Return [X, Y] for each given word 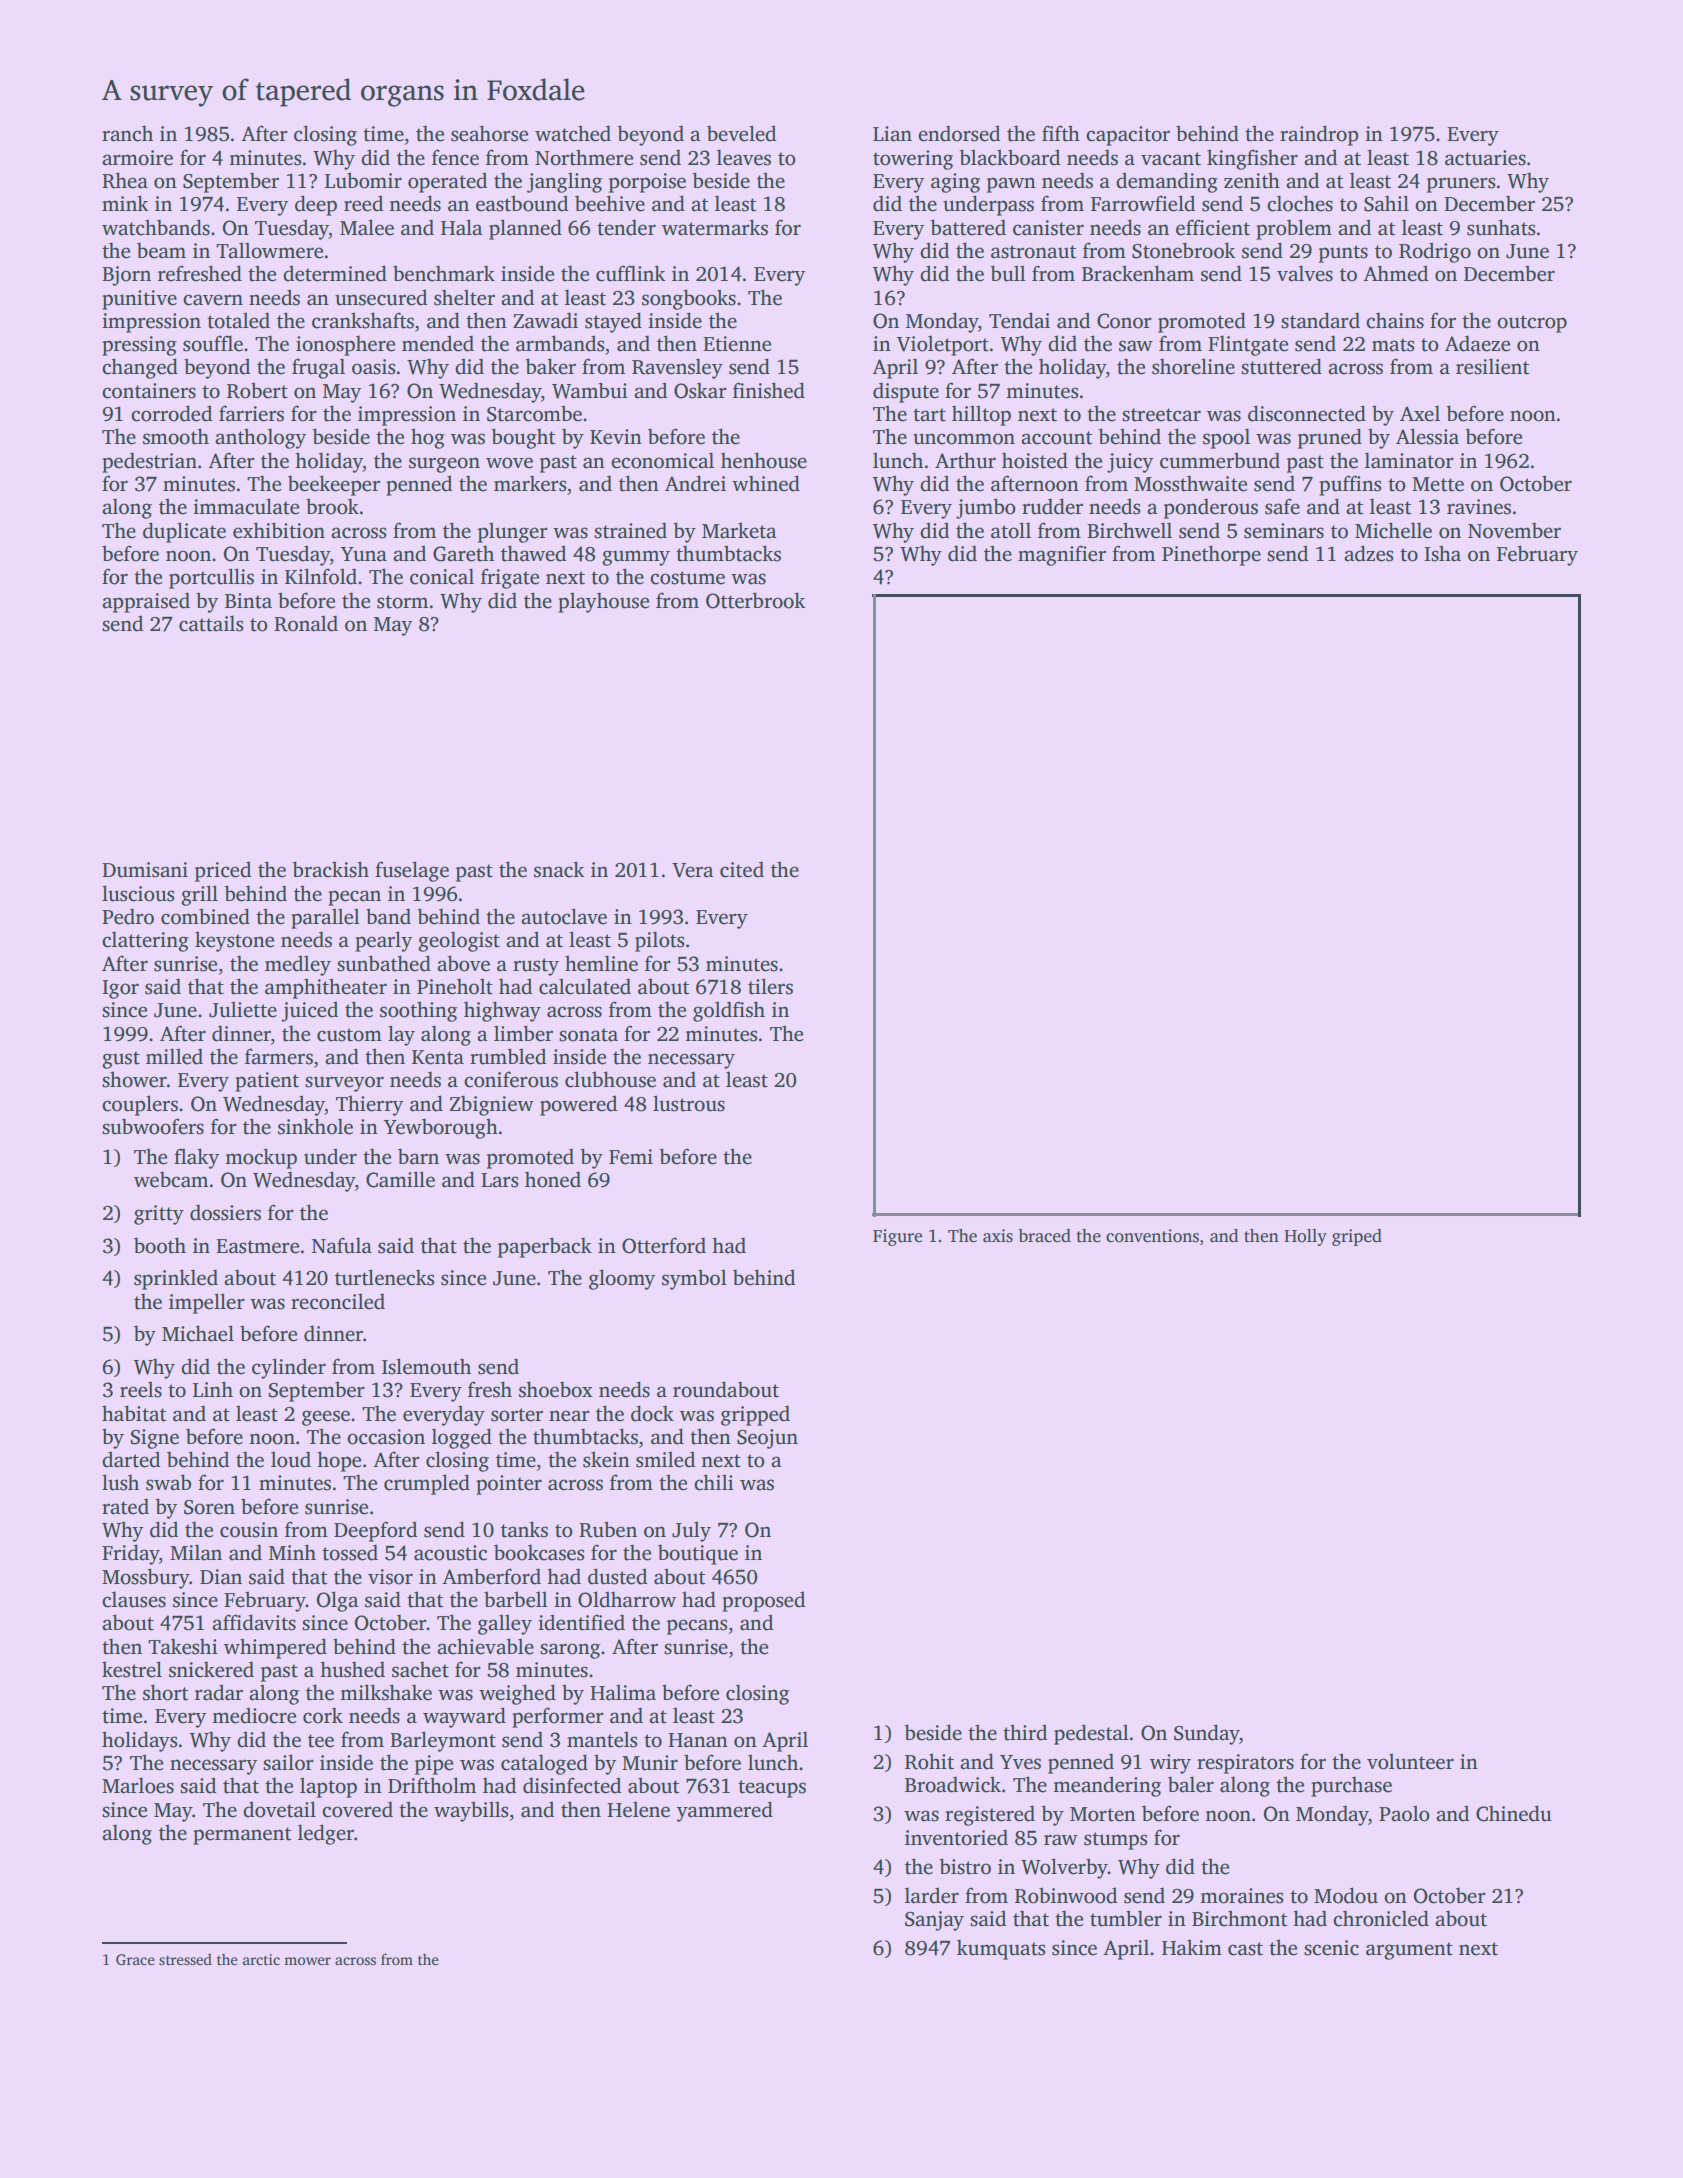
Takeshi [183, 1646]
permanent [242, 1836]
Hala [461, 227]
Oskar [700, 390]
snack [559, 869]
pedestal [1091, 1734]
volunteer [1410, 1762]
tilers [770, 986]
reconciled [338, 1301]
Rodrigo [1435, 252]
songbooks [689, 299]
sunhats [1501, 227]
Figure [897, 1237]
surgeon [444, 465]
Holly [1305, 1237]
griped [1357, 1237]
